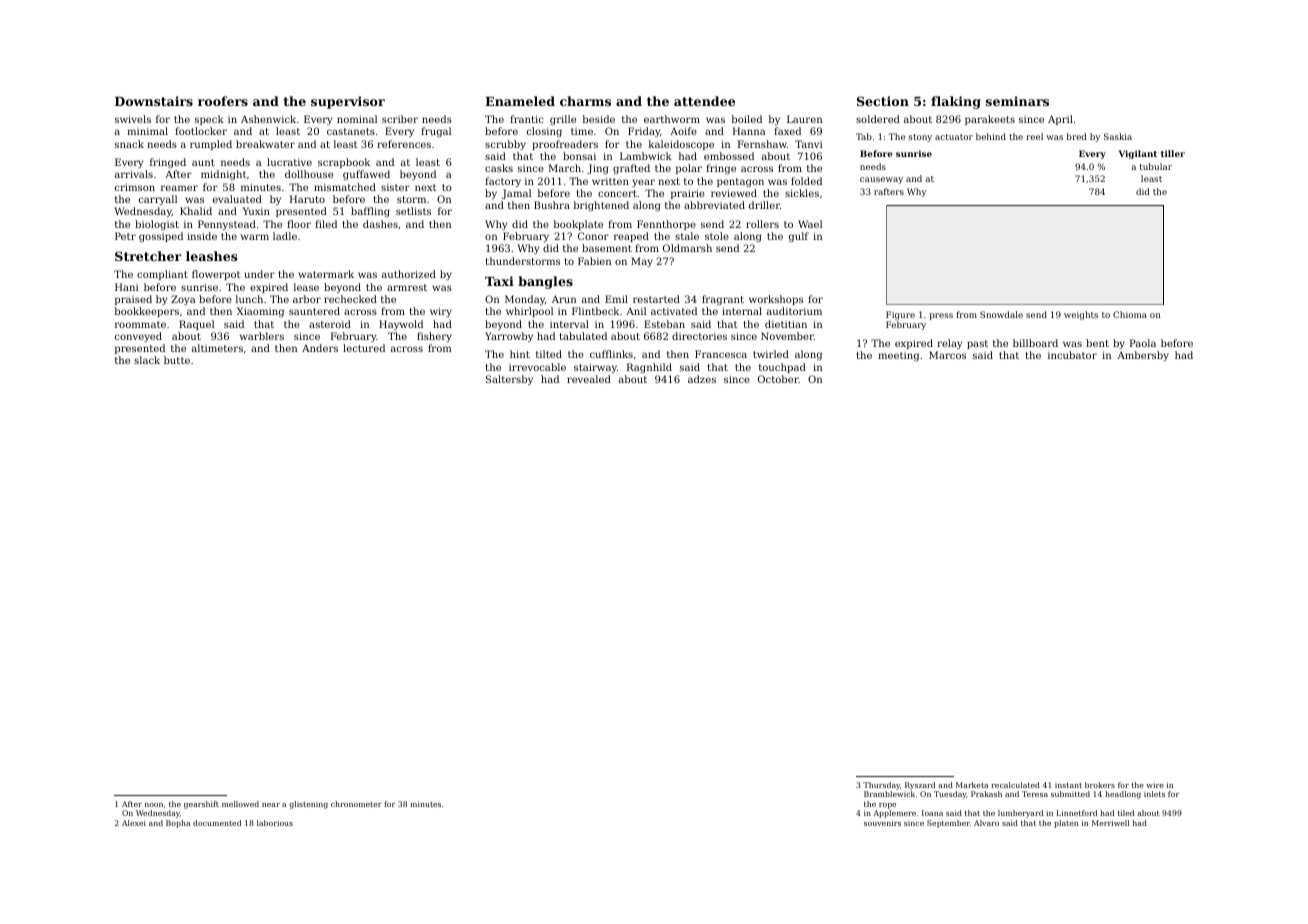  What do you see at coordinates (147, 360) in the page?
I see `slack` at bounding box center [147, 360].
